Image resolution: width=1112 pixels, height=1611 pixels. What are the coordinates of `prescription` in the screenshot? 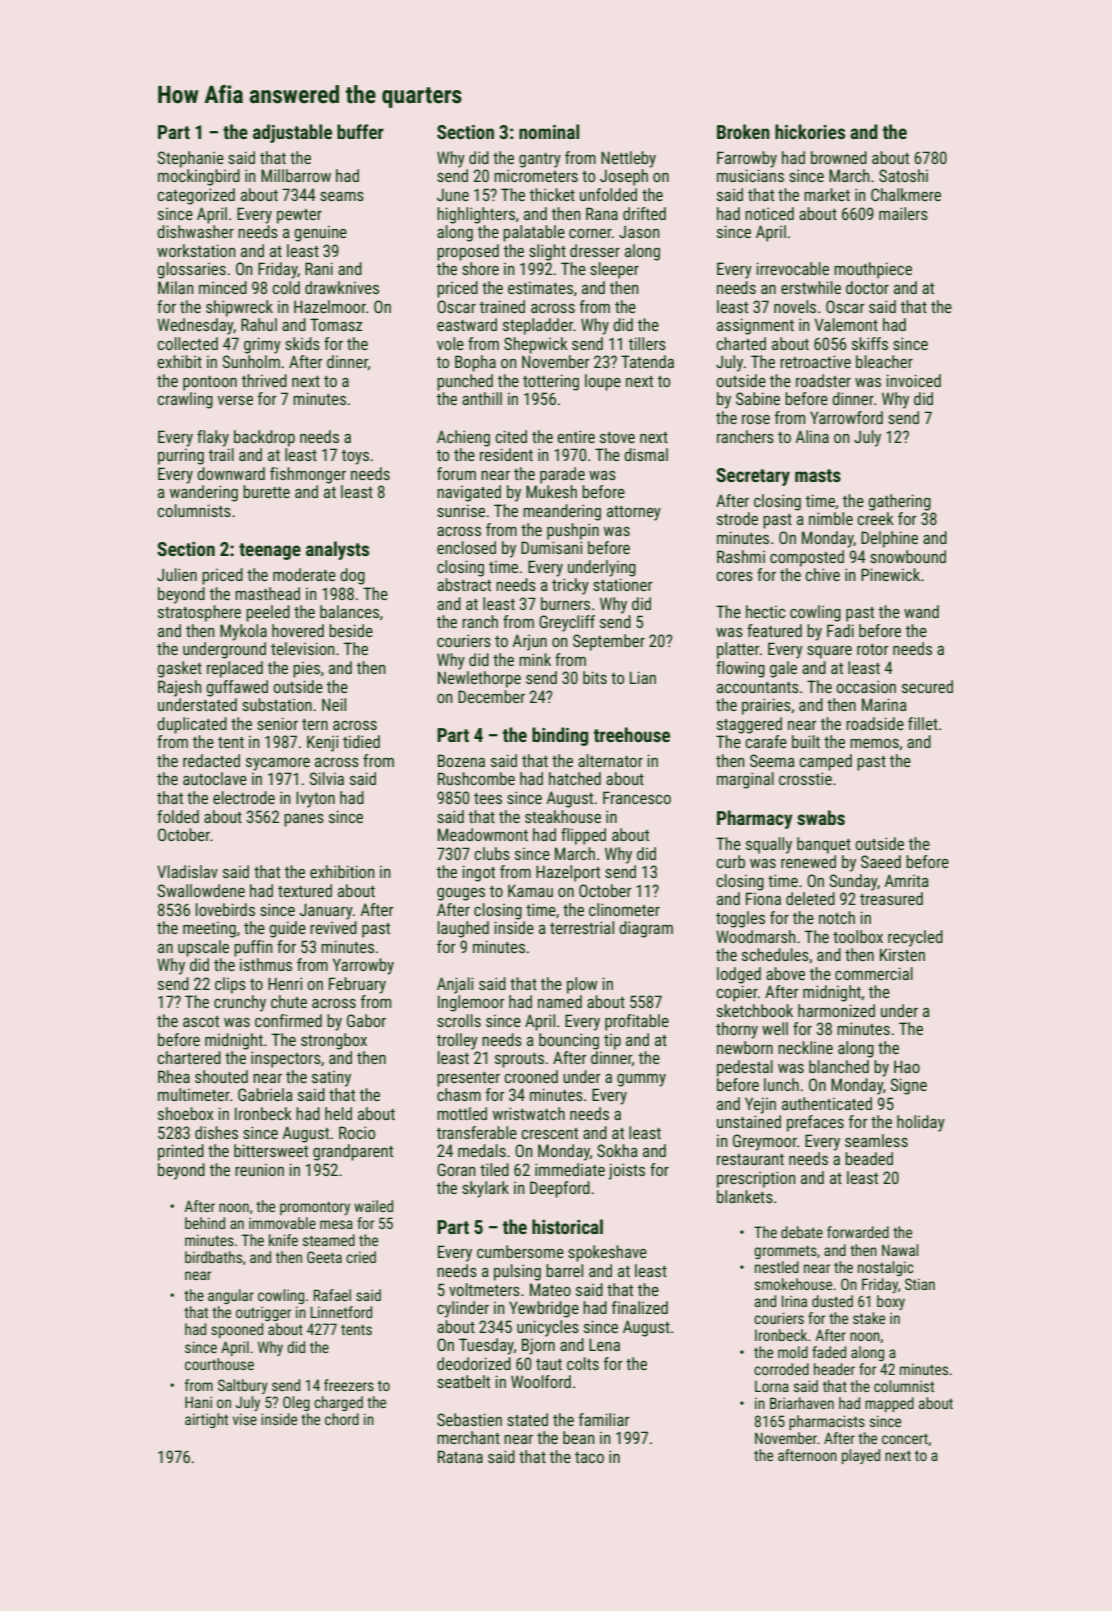 It's located at (756, 1179).
